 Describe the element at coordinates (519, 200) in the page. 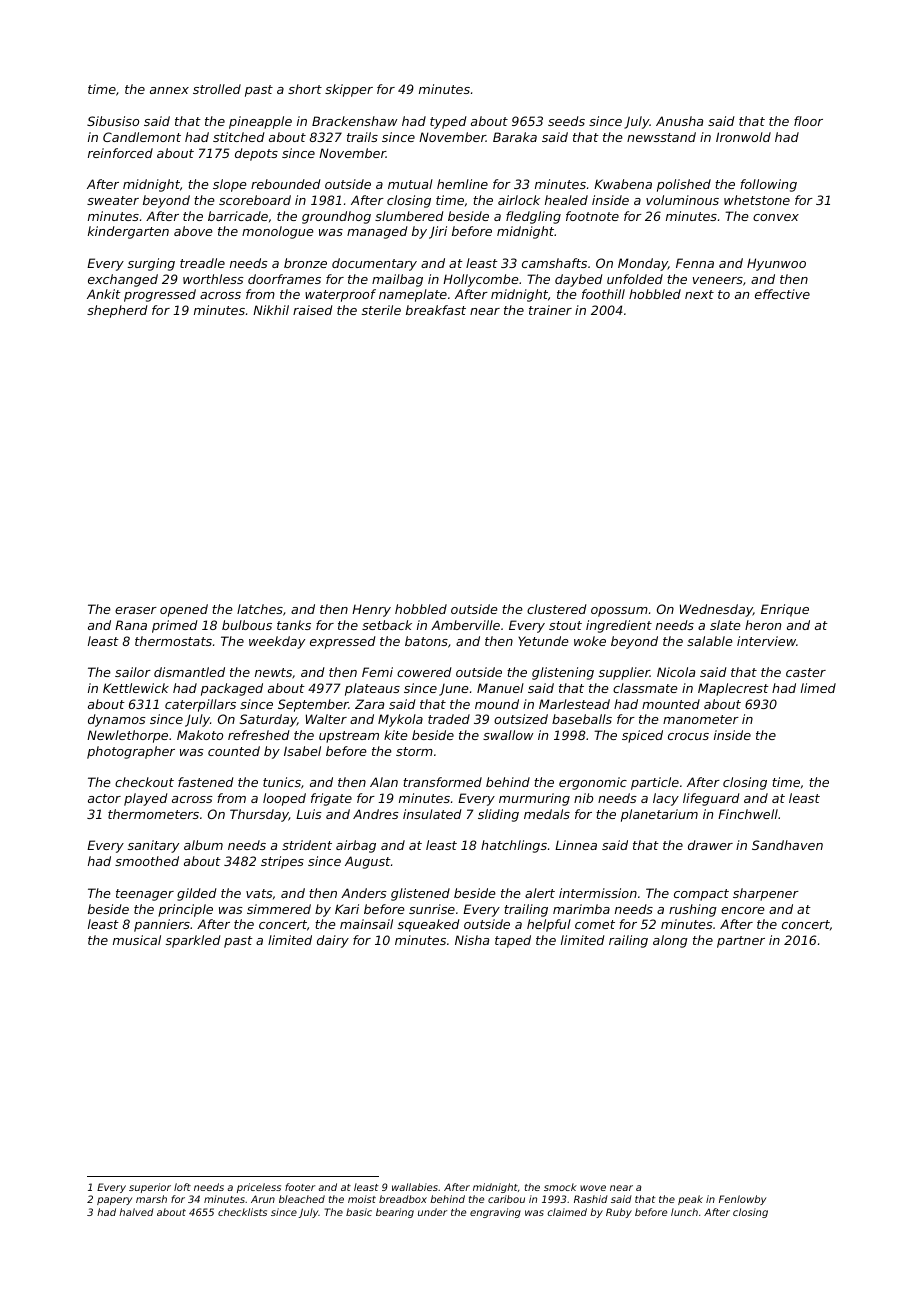

I see `airlock` at that location.
